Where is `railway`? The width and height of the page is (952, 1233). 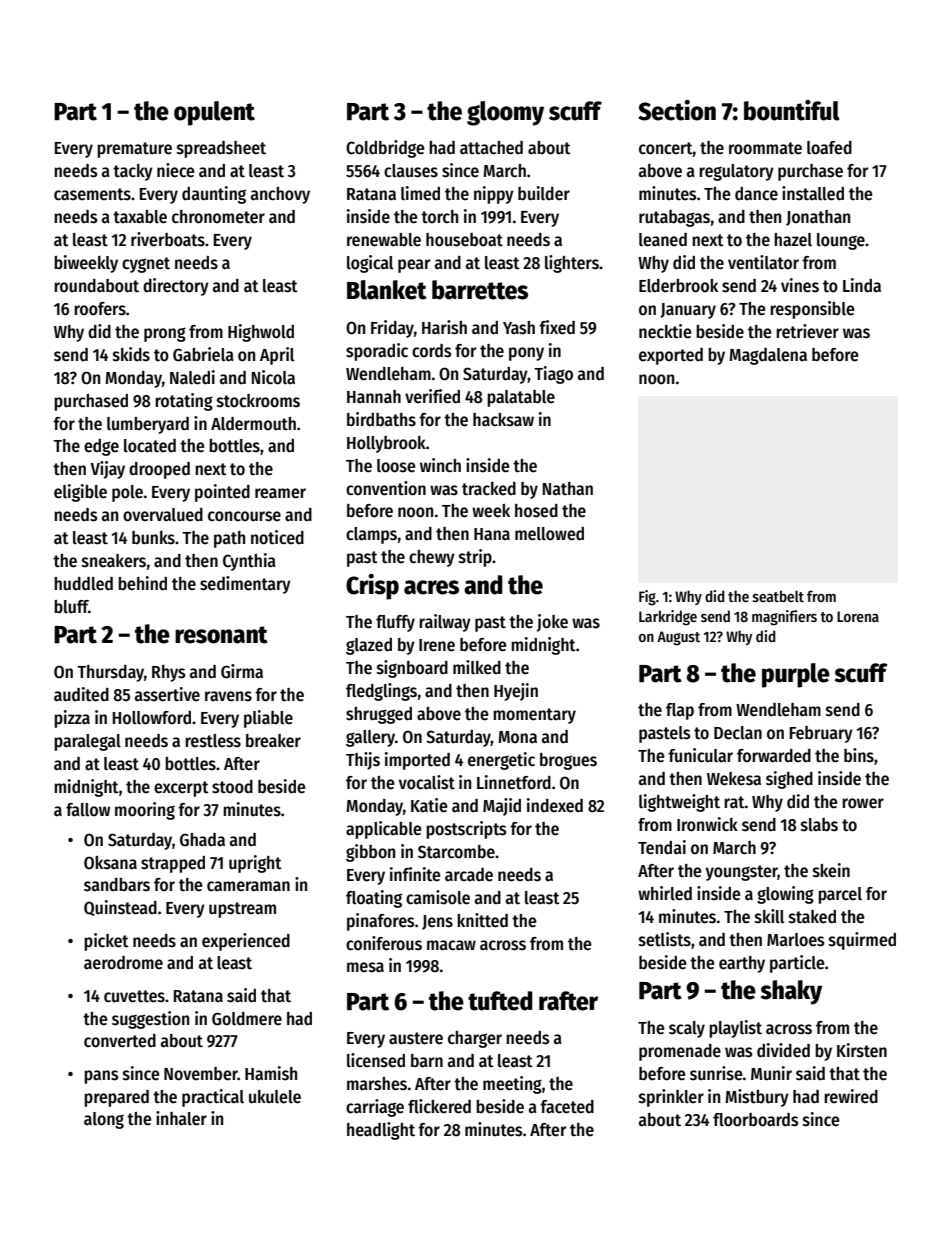 railway is located at coordinates (445, 623).
